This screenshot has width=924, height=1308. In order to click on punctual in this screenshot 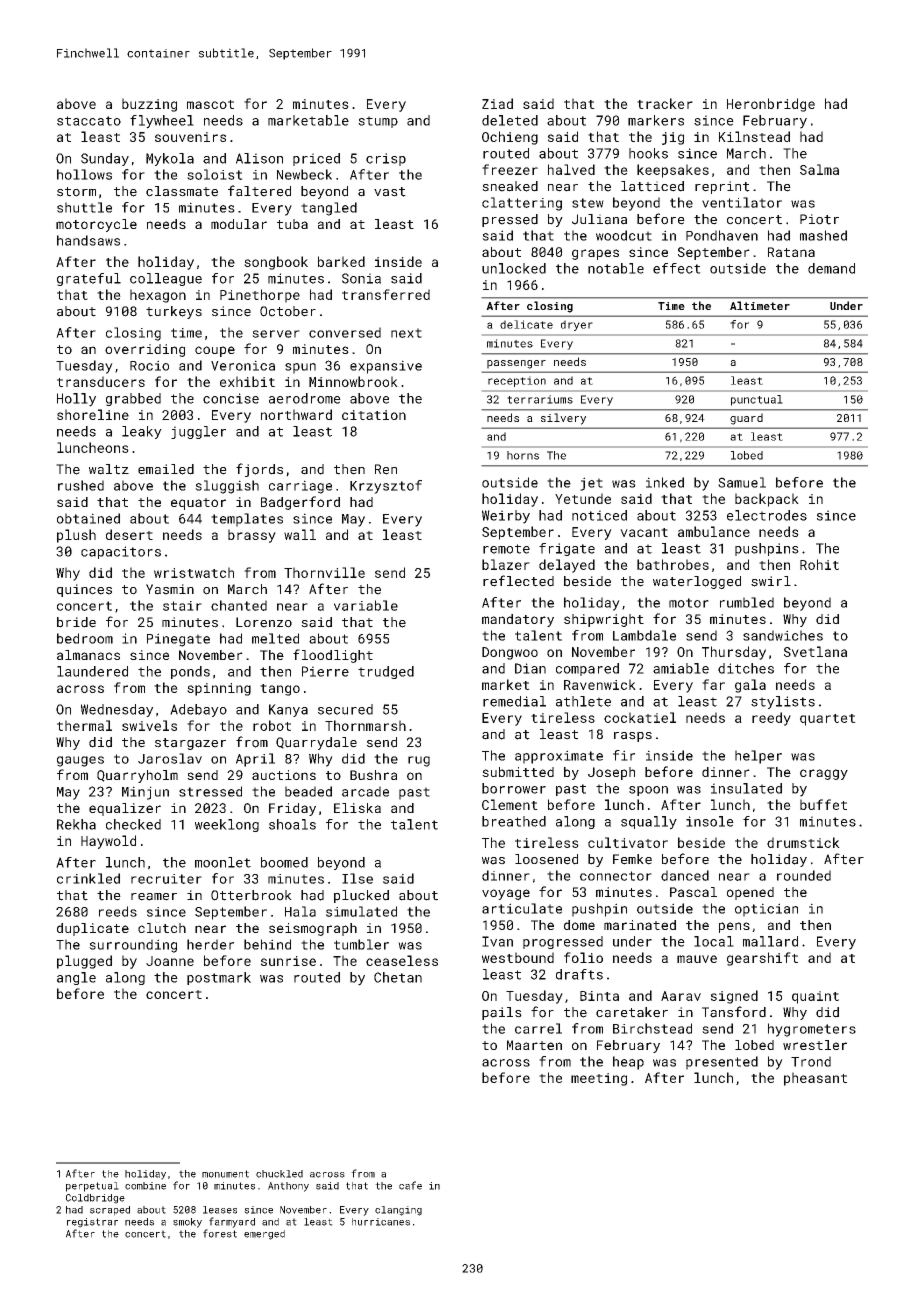, I will do `click(757, 400)`.
